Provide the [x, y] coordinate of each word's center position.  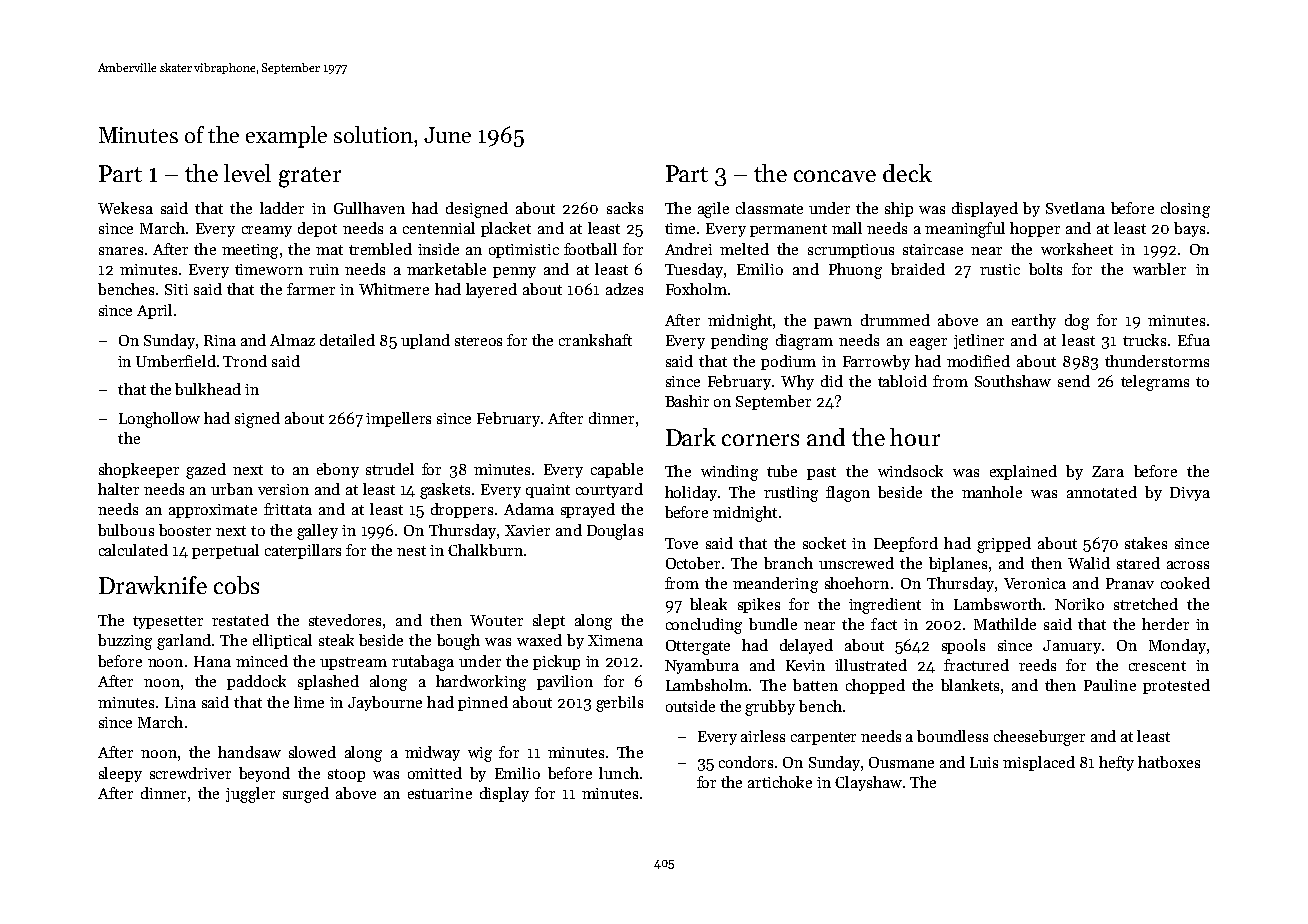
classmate [769, 208]
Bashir [687, 401]
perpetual [225, 551]
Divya [1190, 494]
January [1072, 647]
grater [310, 177]
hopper [1035, 229]
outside [690, 706]
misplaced [1039, 763]
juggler [250, 795]
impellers [398, 419]
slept [549, 621]
